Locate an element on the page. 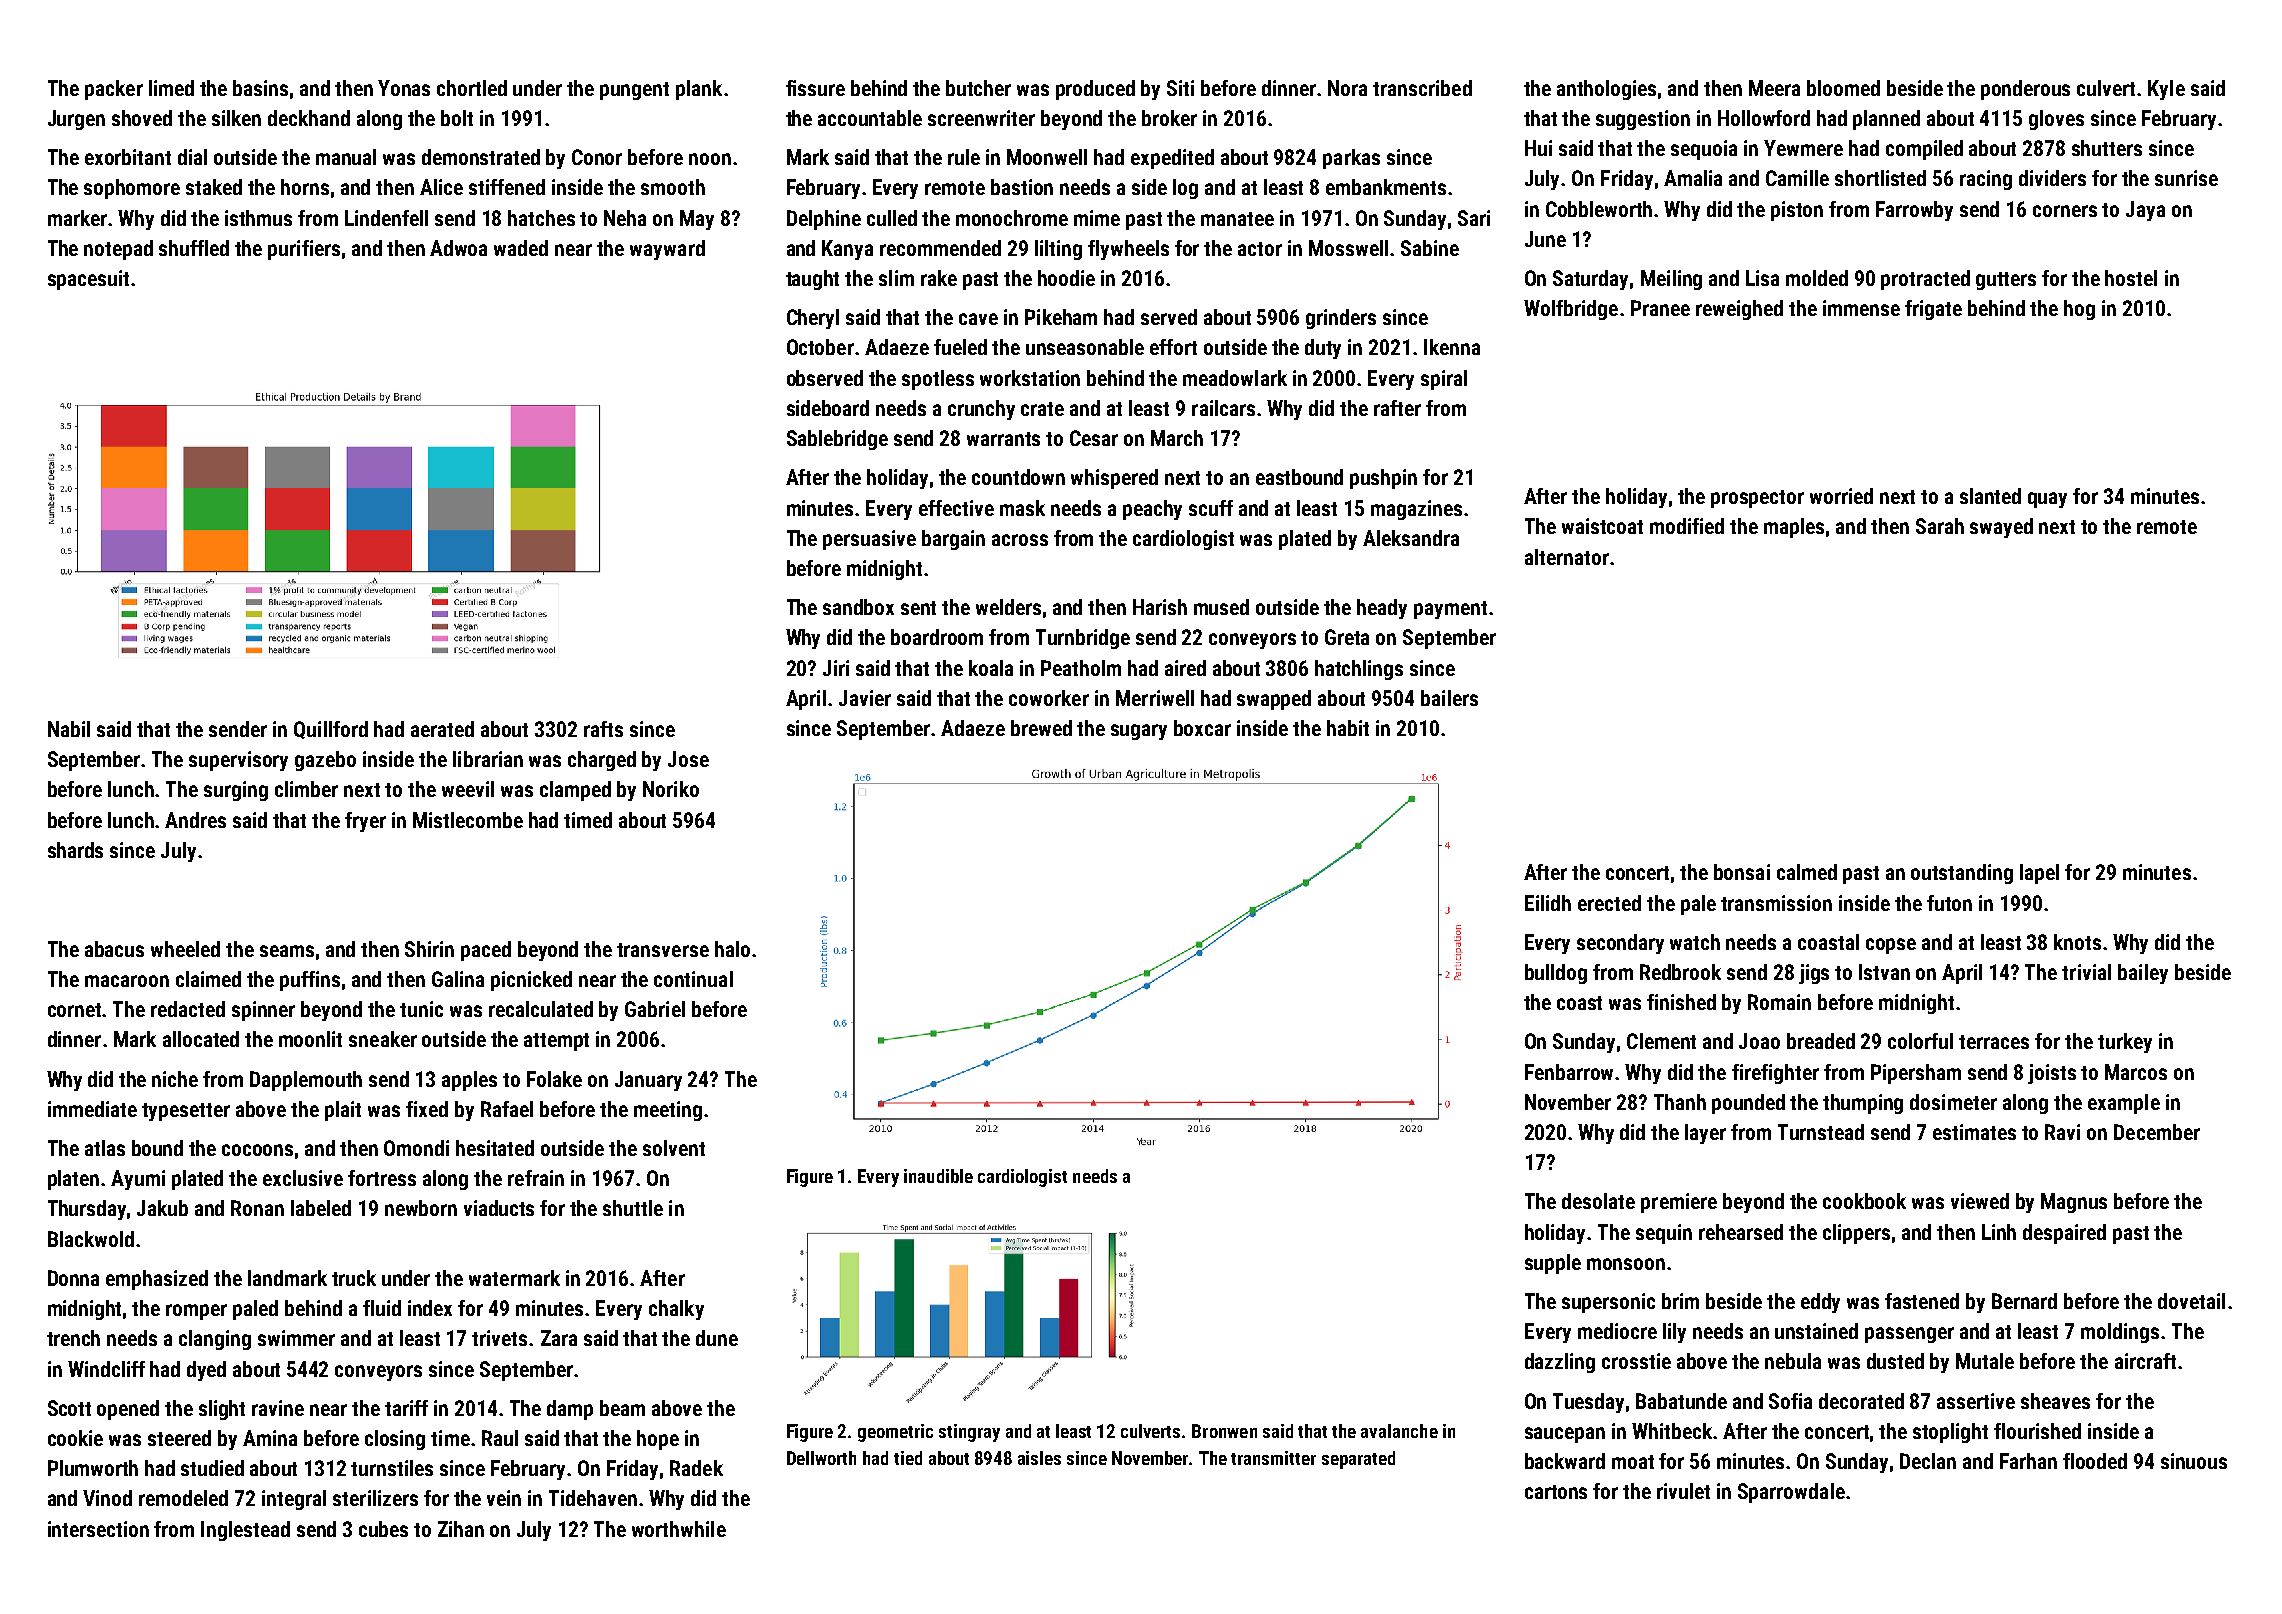 The height and width of the image is (1614, 2282). reweighed is located at coordinates (1739, 310).
